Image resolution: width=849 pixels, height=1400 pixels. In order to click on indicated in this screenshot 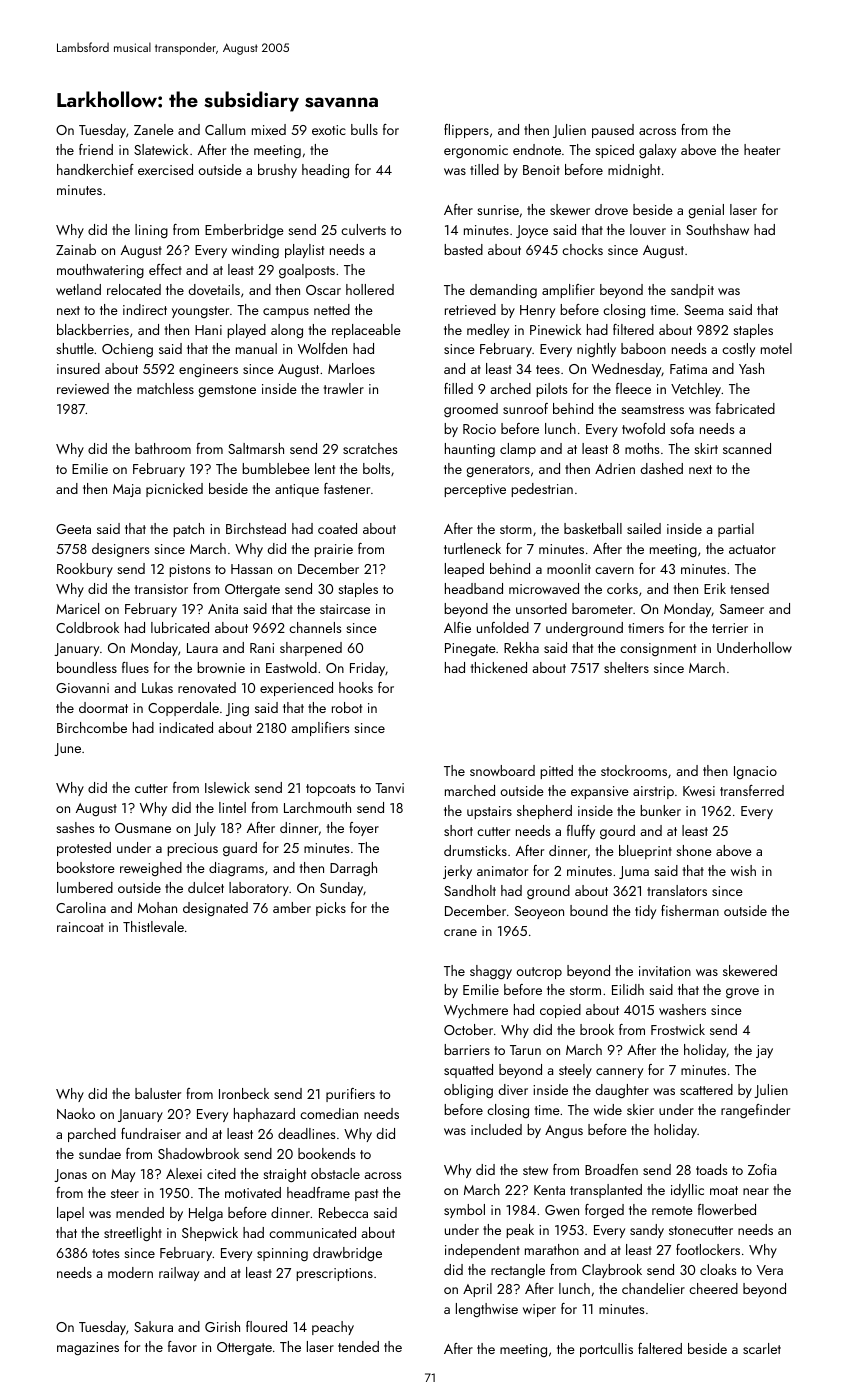, I will do `click(186, 727)`.
